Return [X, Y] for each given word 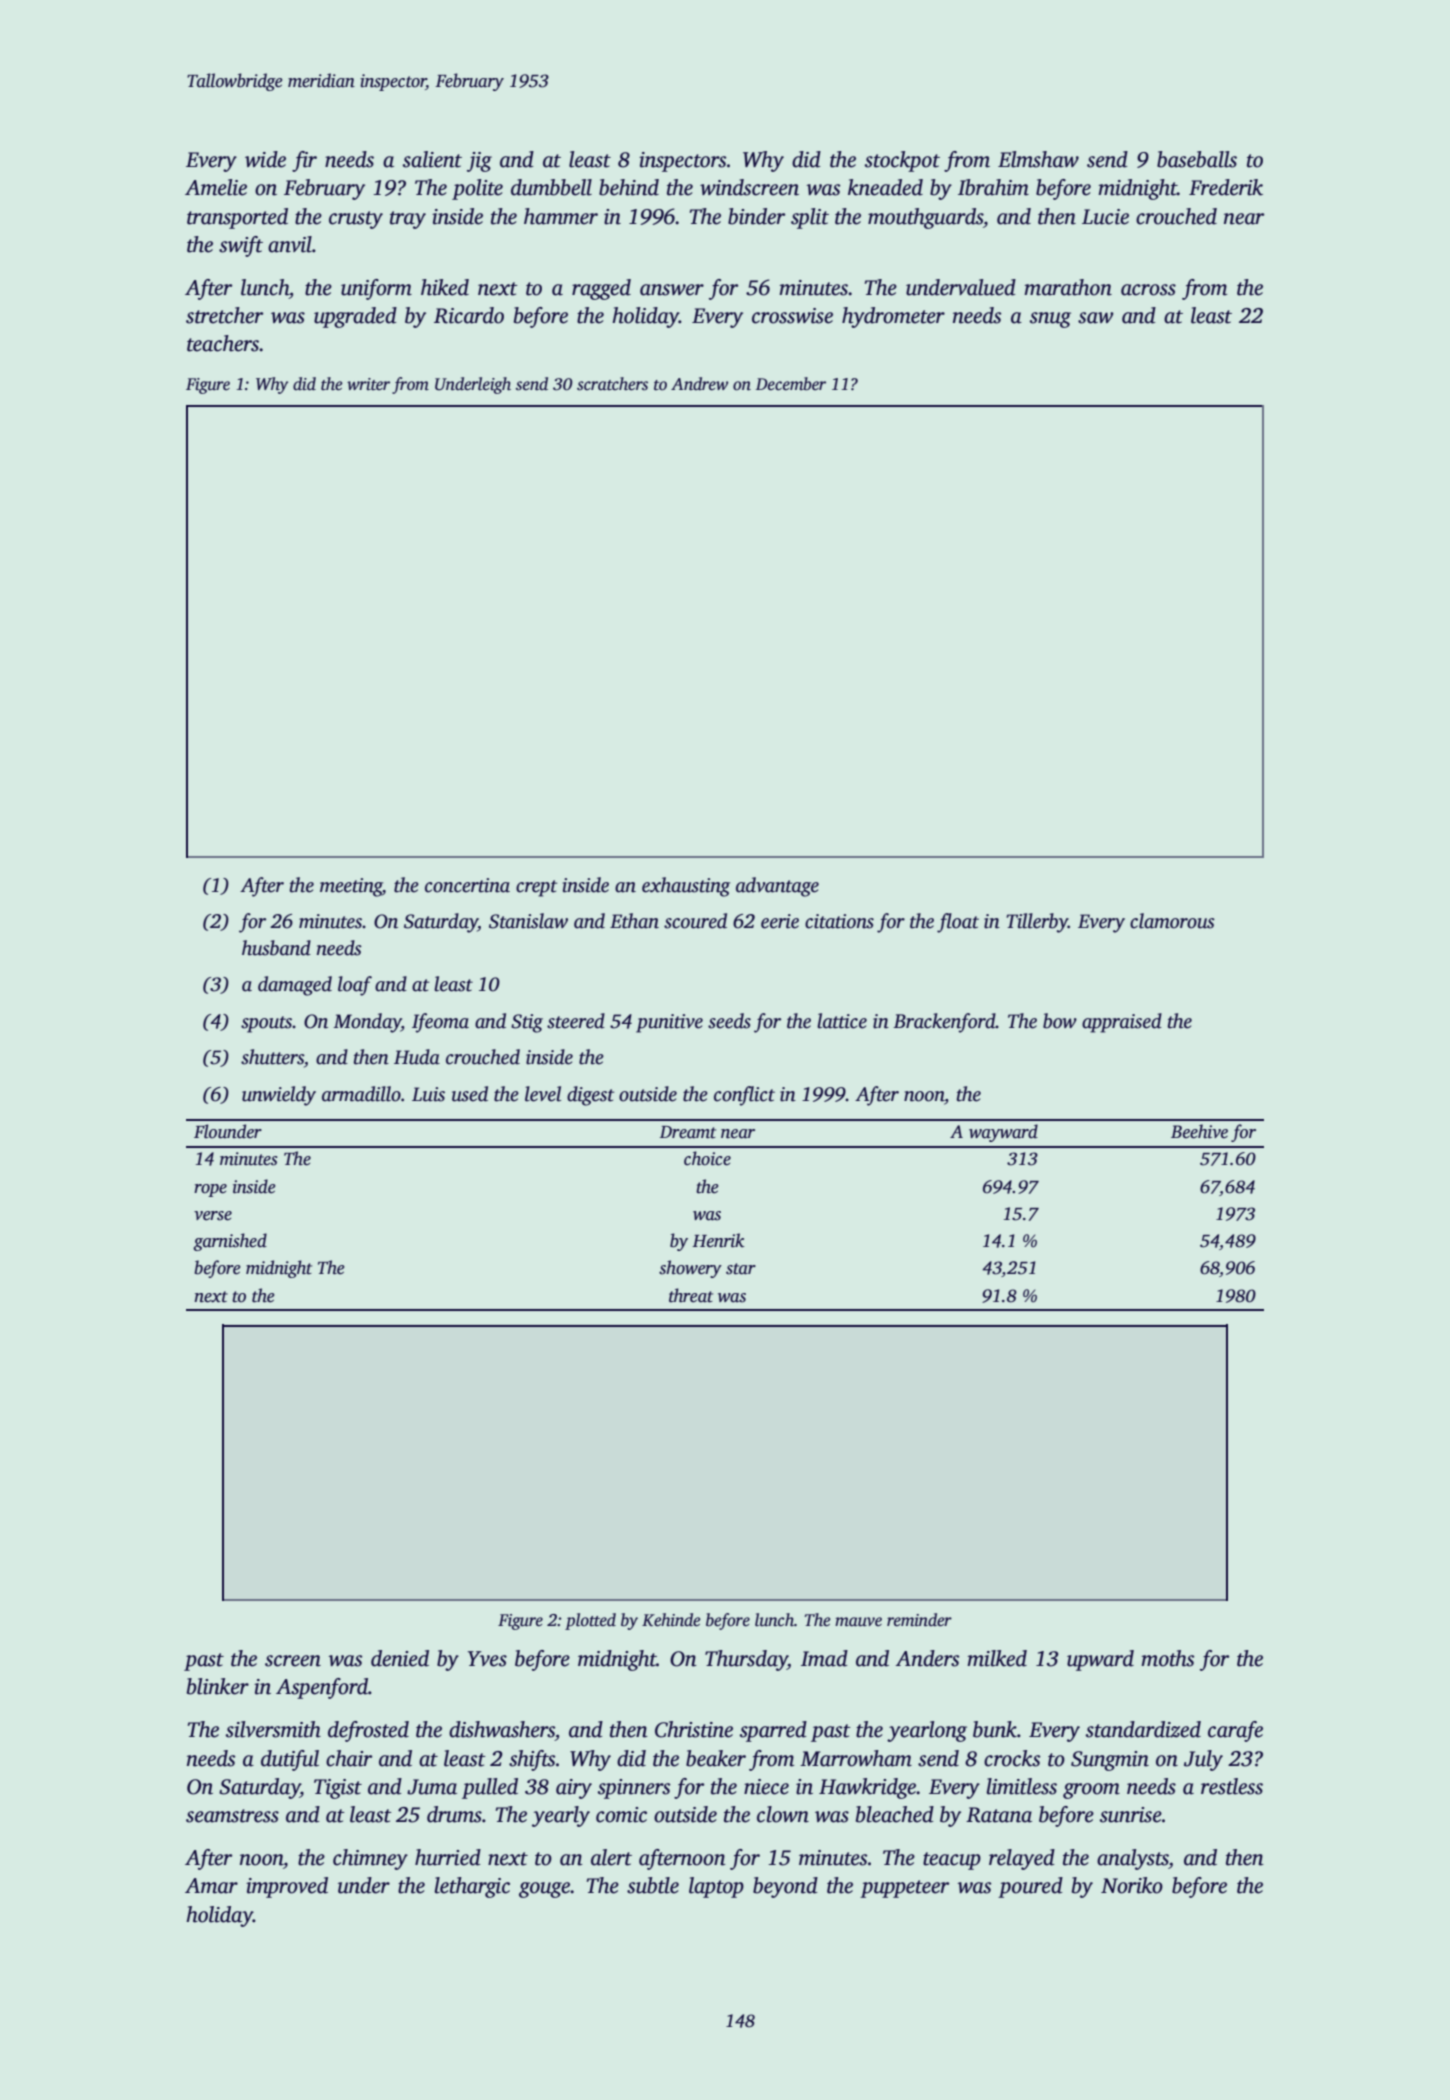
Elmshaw [1038, 159]
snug [1050, 320]
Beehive [1199, 1131]
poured [1030, 1887]
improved [287, 1887]
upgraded [355, 317]
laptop [716, 1887]
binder [756, 216]
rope [210, 1190]
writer [368, 384]
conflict [744, 1096]
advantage [777, 887]
